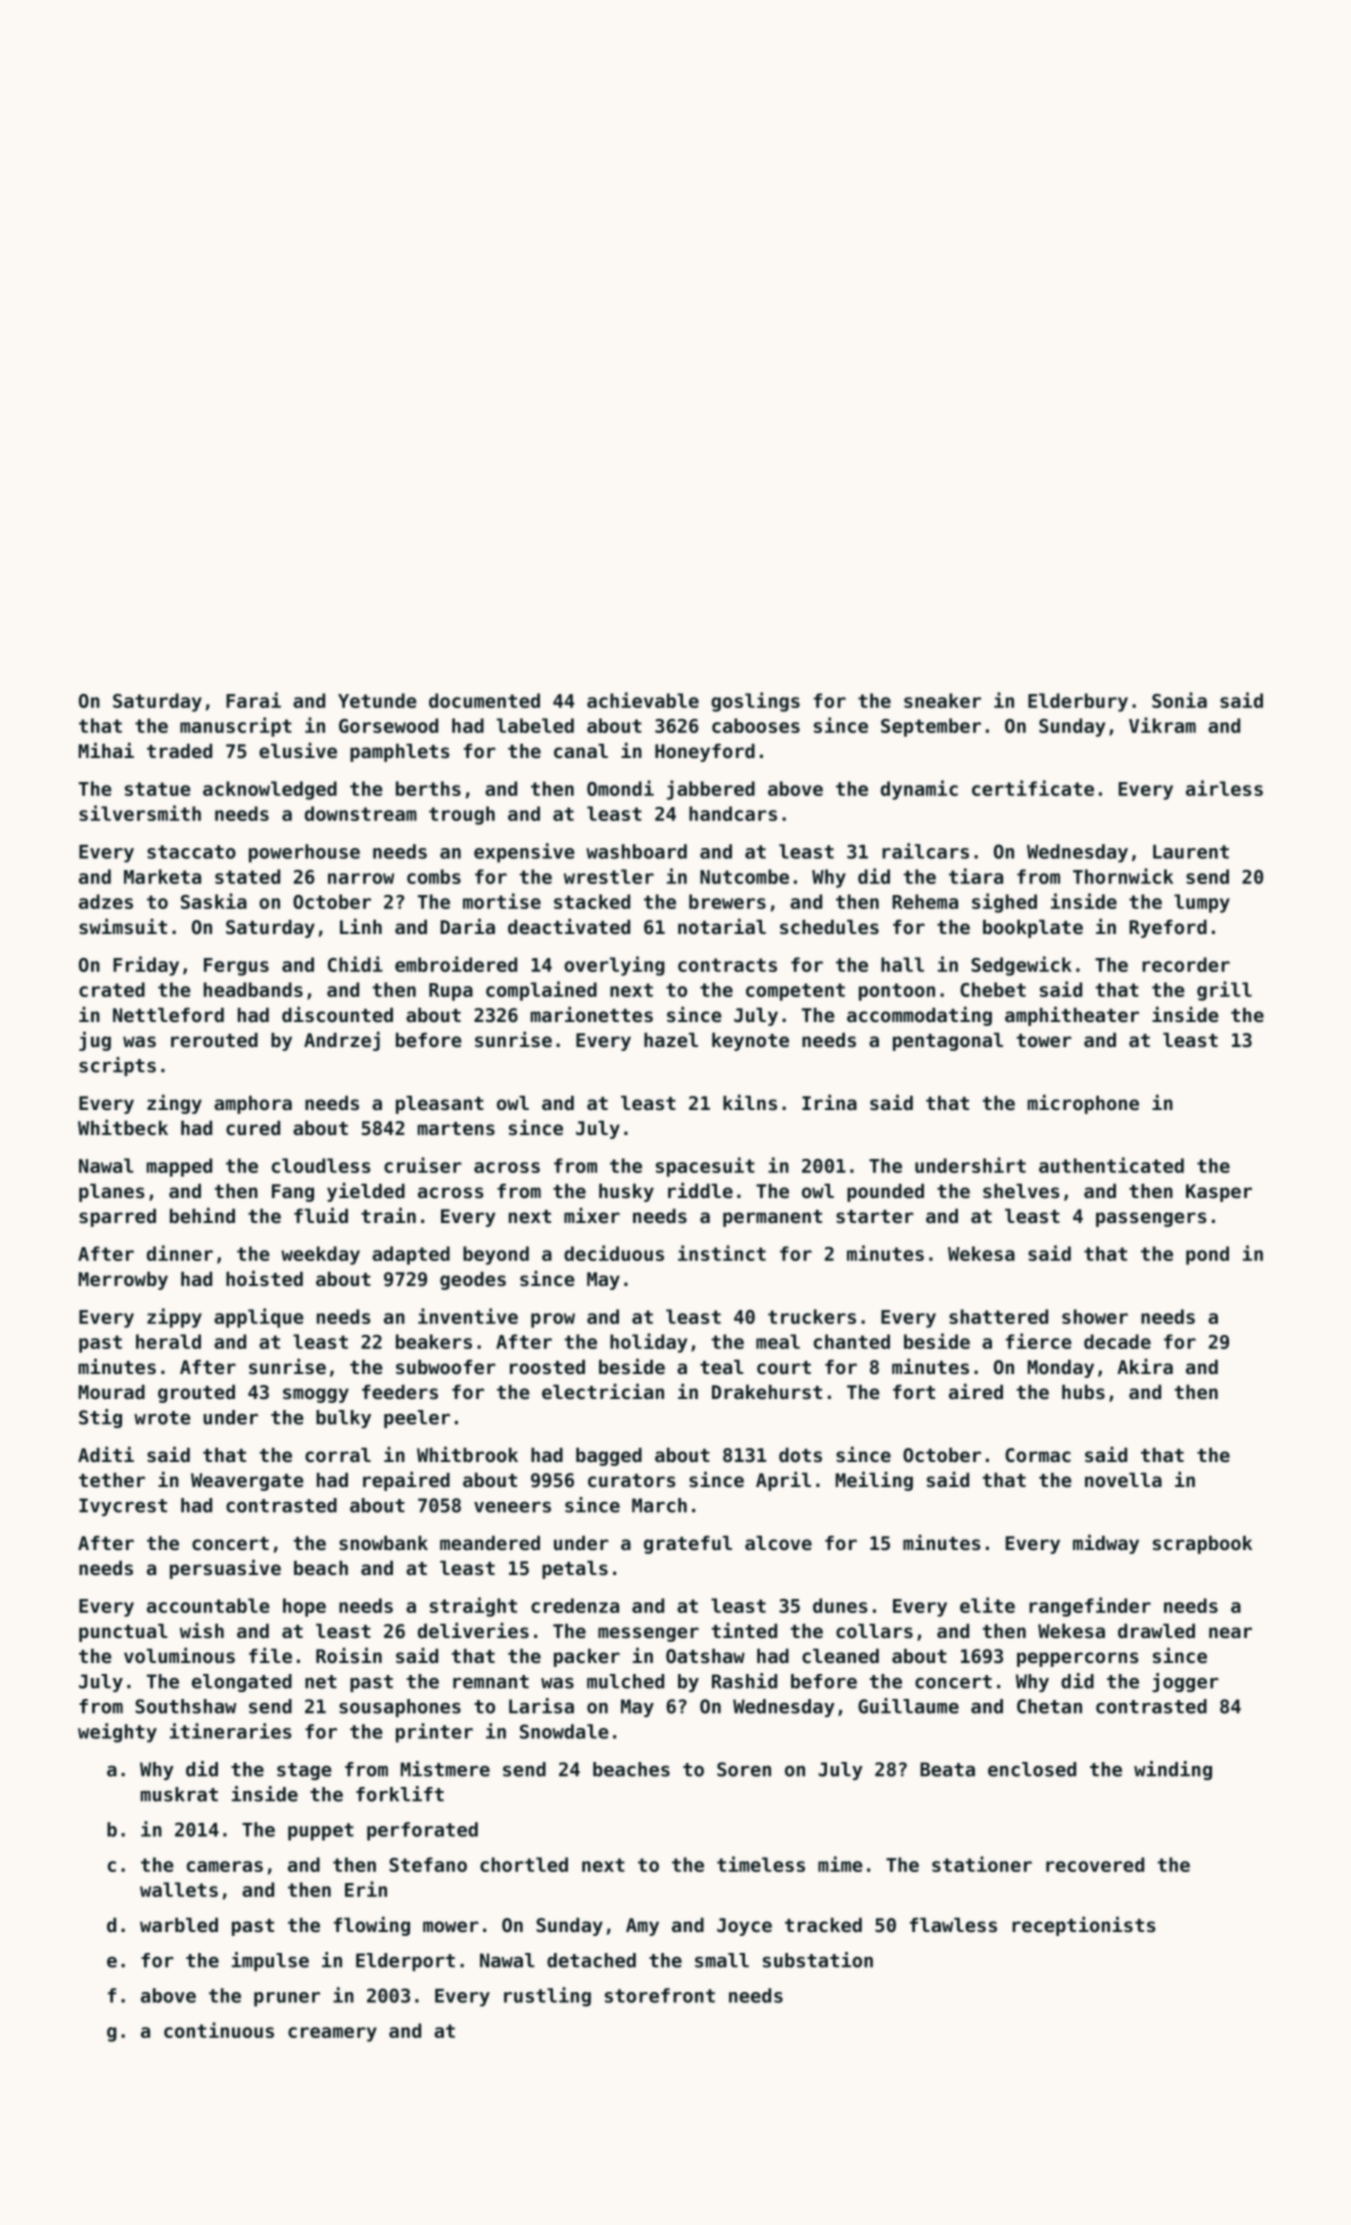 This screenshot has height=2225, width=1351. What do you see at coordinates (383, 1543) in the screenshot?
I see `snowbank` at bounding box center [383, 1543].
